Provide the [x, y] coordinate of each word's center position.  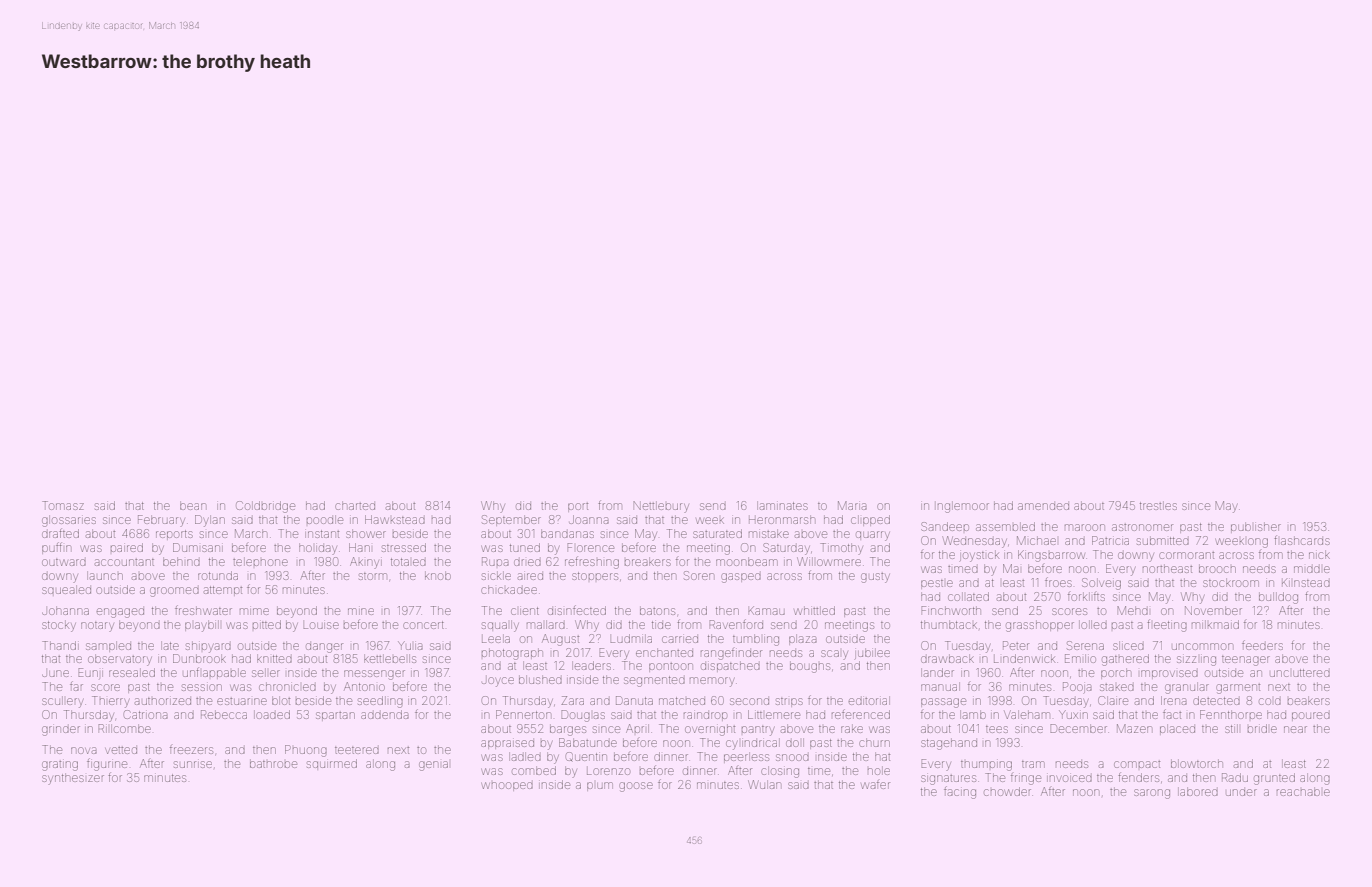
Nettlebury [661, 507]
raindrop [705, 716]
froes [1058, 582]
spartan [335, 716]
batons [657, 610]
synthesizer [73, 779]
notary [97, 627]
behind [181, 561]
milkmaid [1215, 624]
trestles [1158, 505]
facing [960, 792]
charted [355, 505]
